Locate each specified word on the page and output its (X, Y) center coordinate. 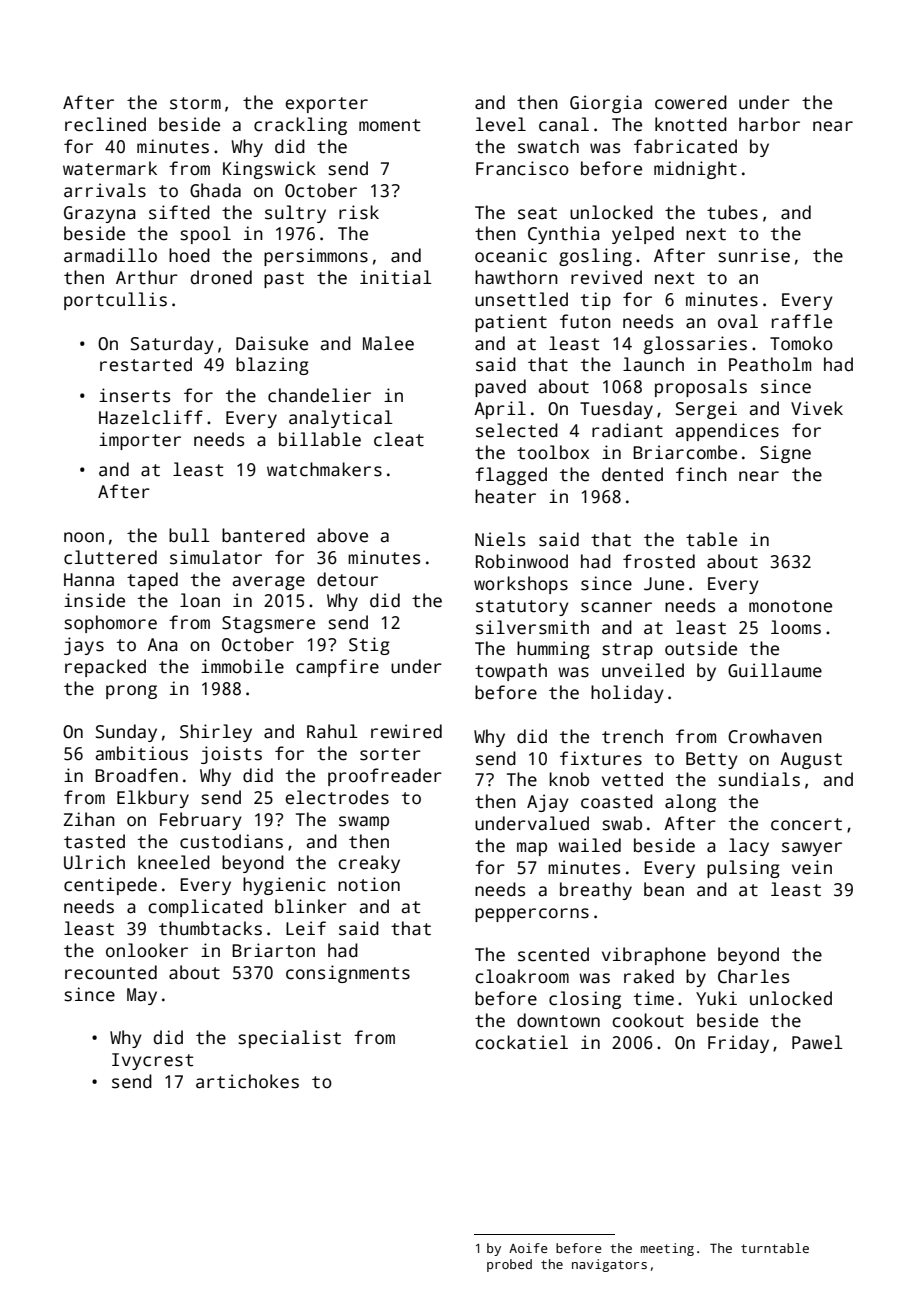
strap (627, 651)
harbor (769, 124)
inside (94, 600)
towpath (511, 672)
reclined (105, 124)
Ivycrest (152, 1061)
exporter (326, 105)
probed (509, 1265)
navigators (609, 1265)
